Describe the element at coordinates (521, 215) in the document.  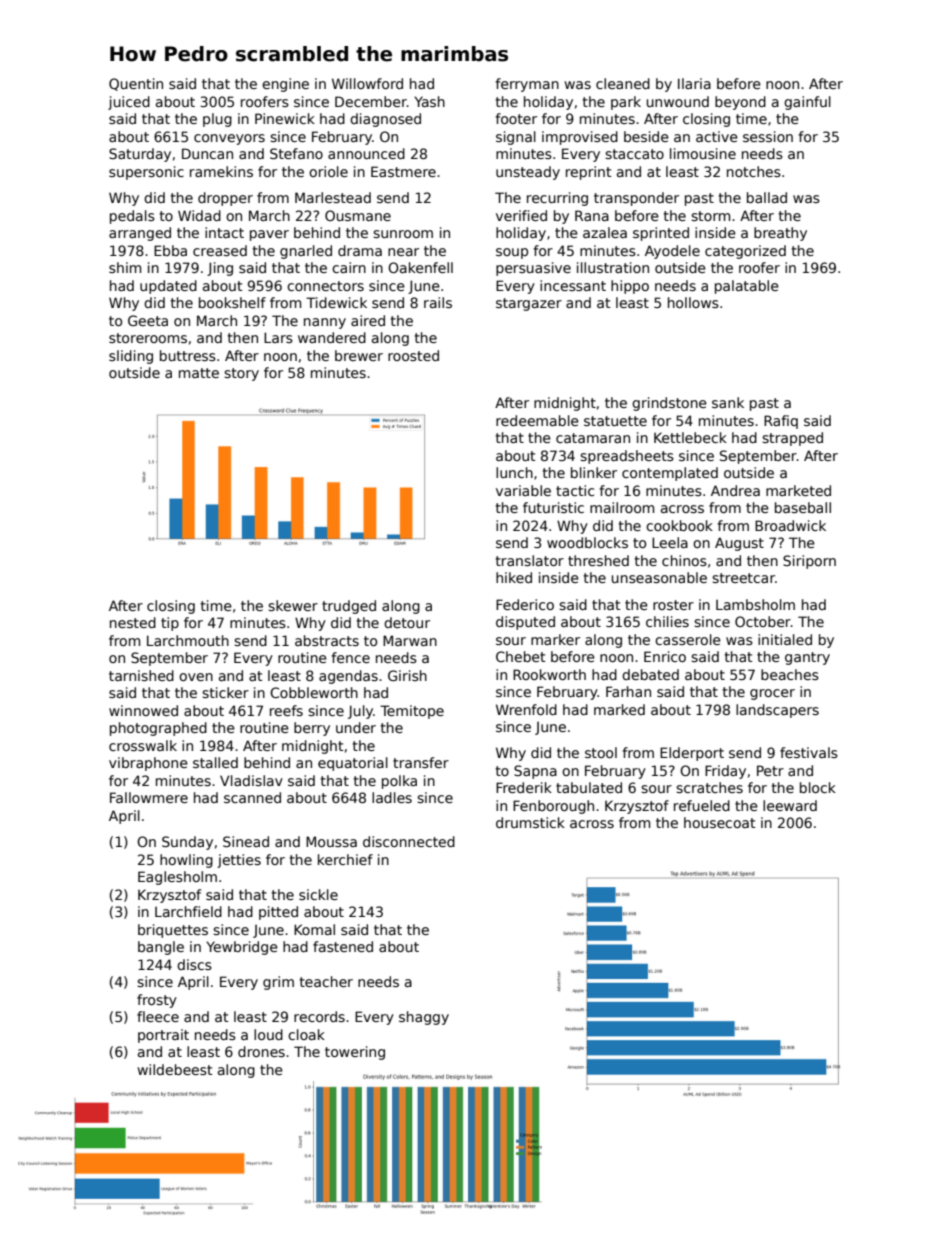
I see `verified` at that location.
